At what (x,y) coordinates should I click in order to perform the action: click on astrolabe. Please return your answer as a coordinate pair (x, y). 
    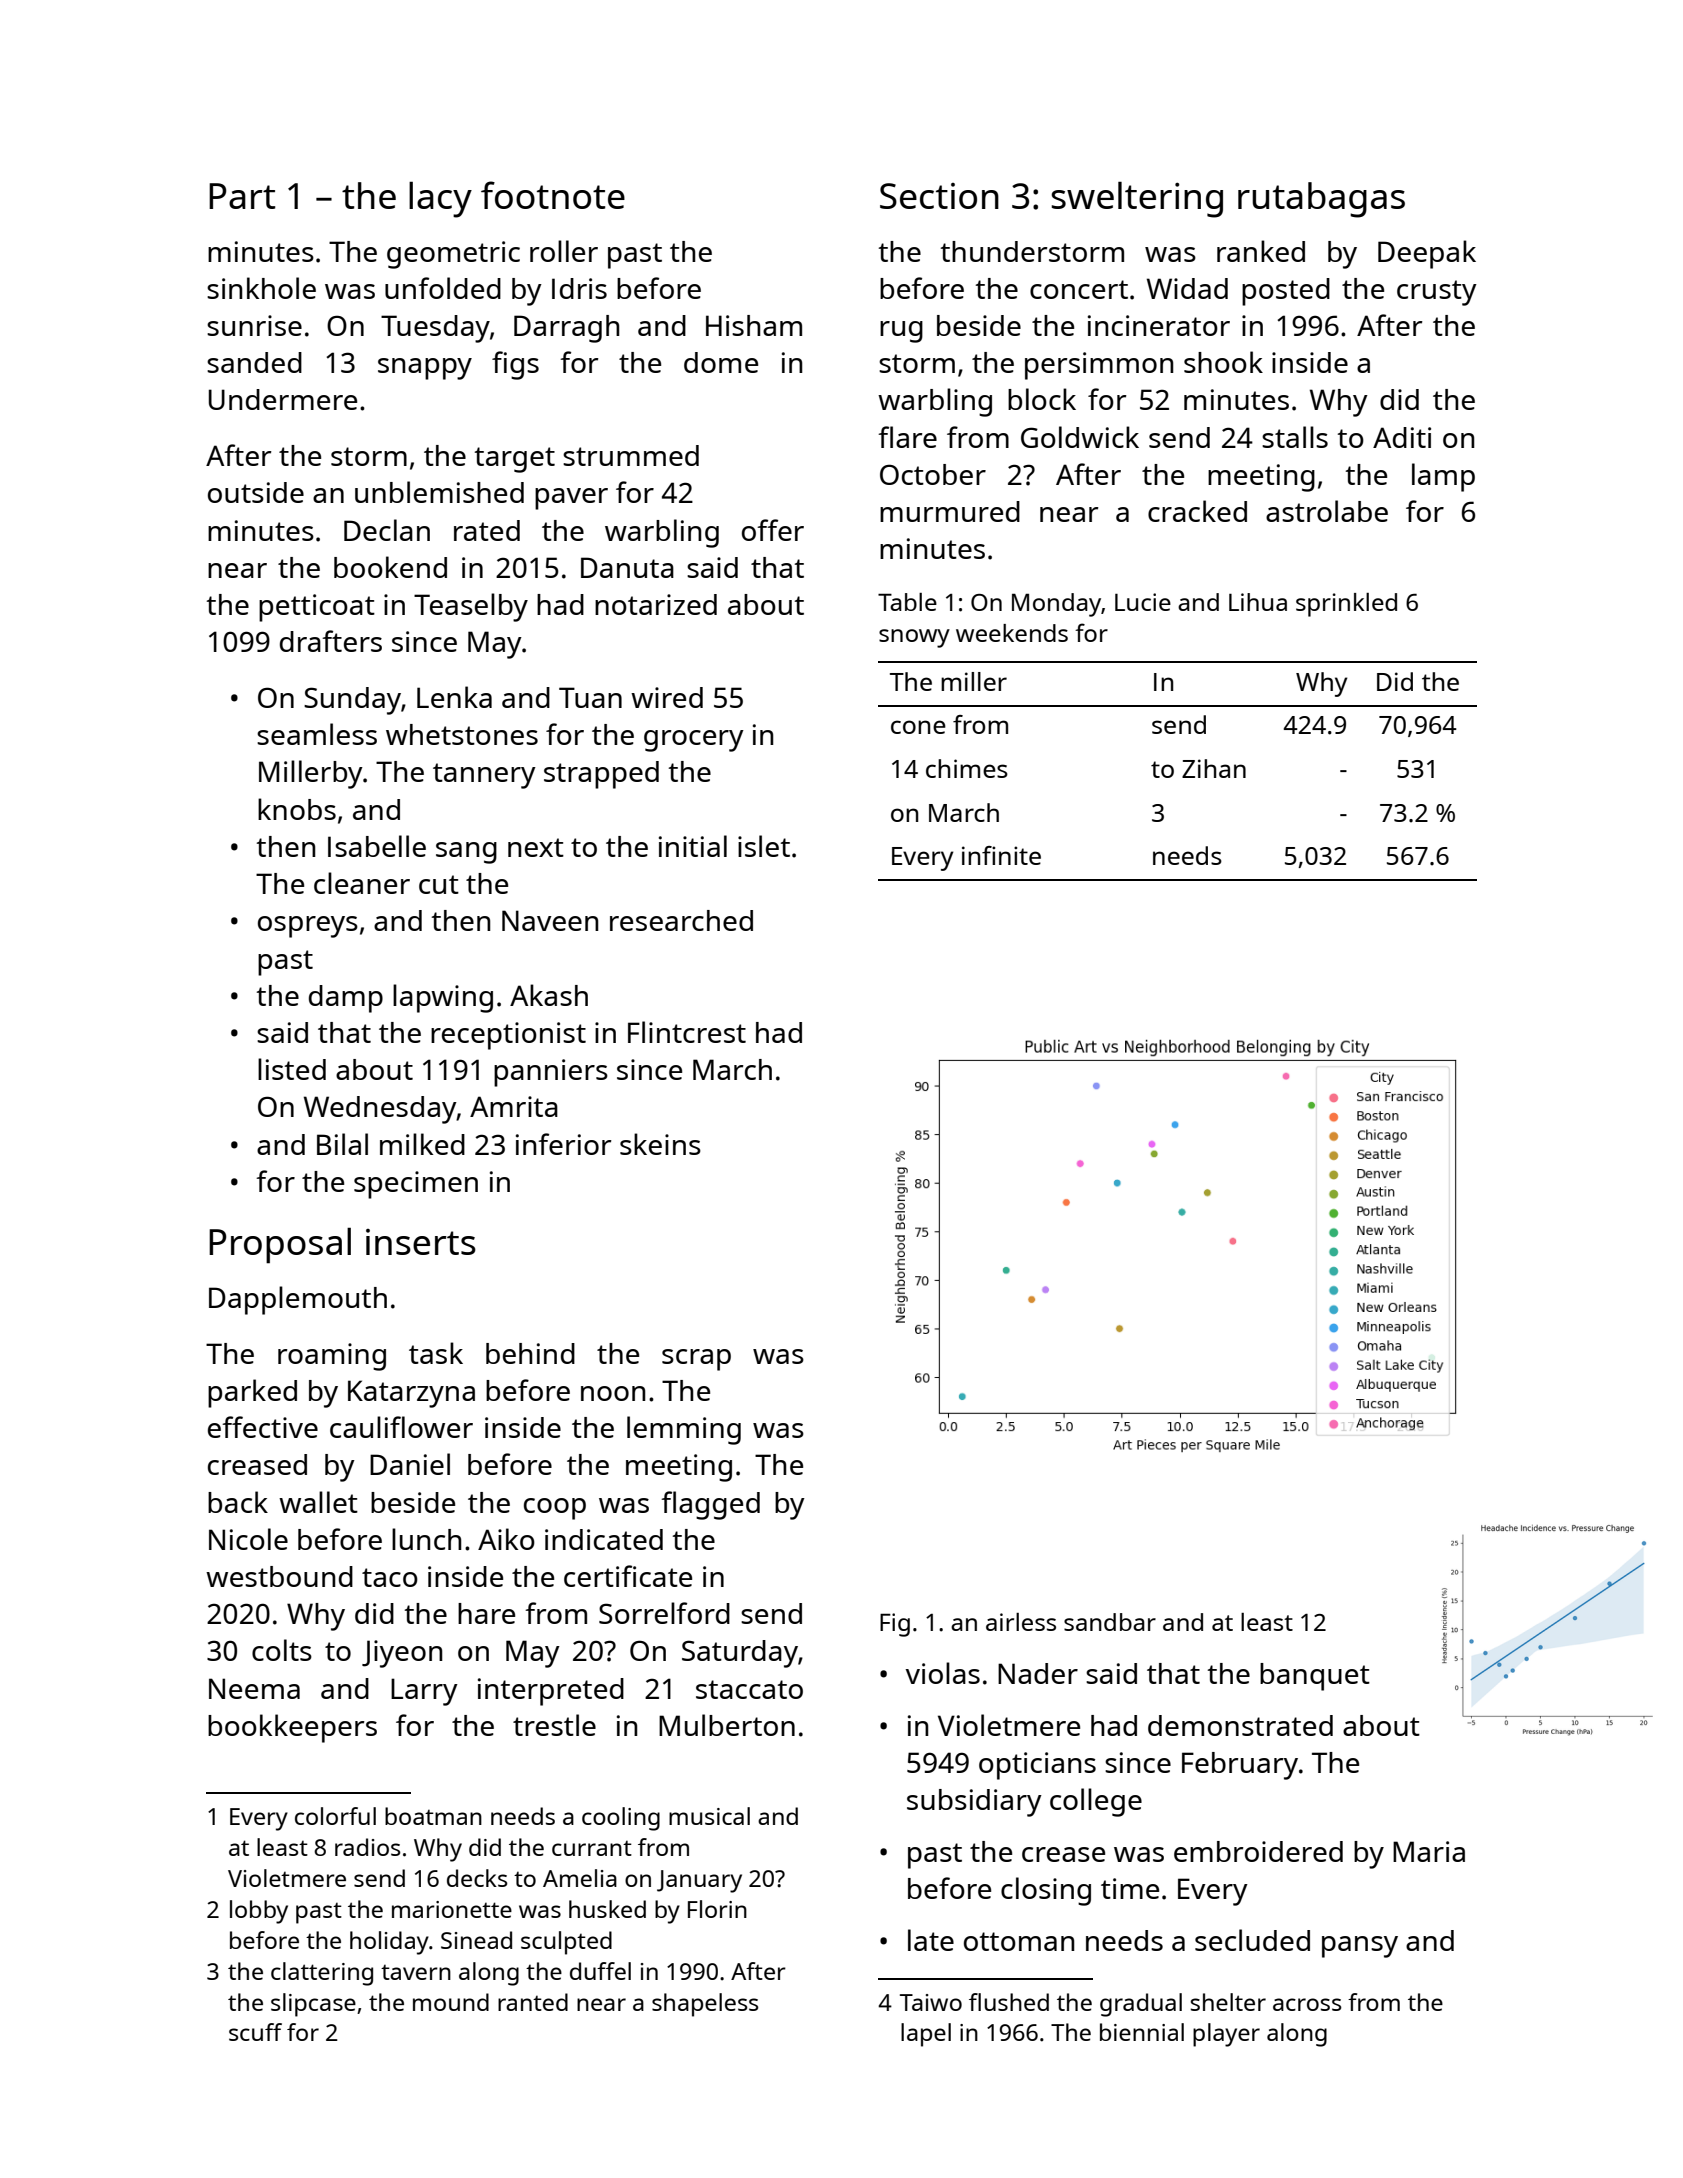
    Looking at the image, I should click on (1327, 511).
